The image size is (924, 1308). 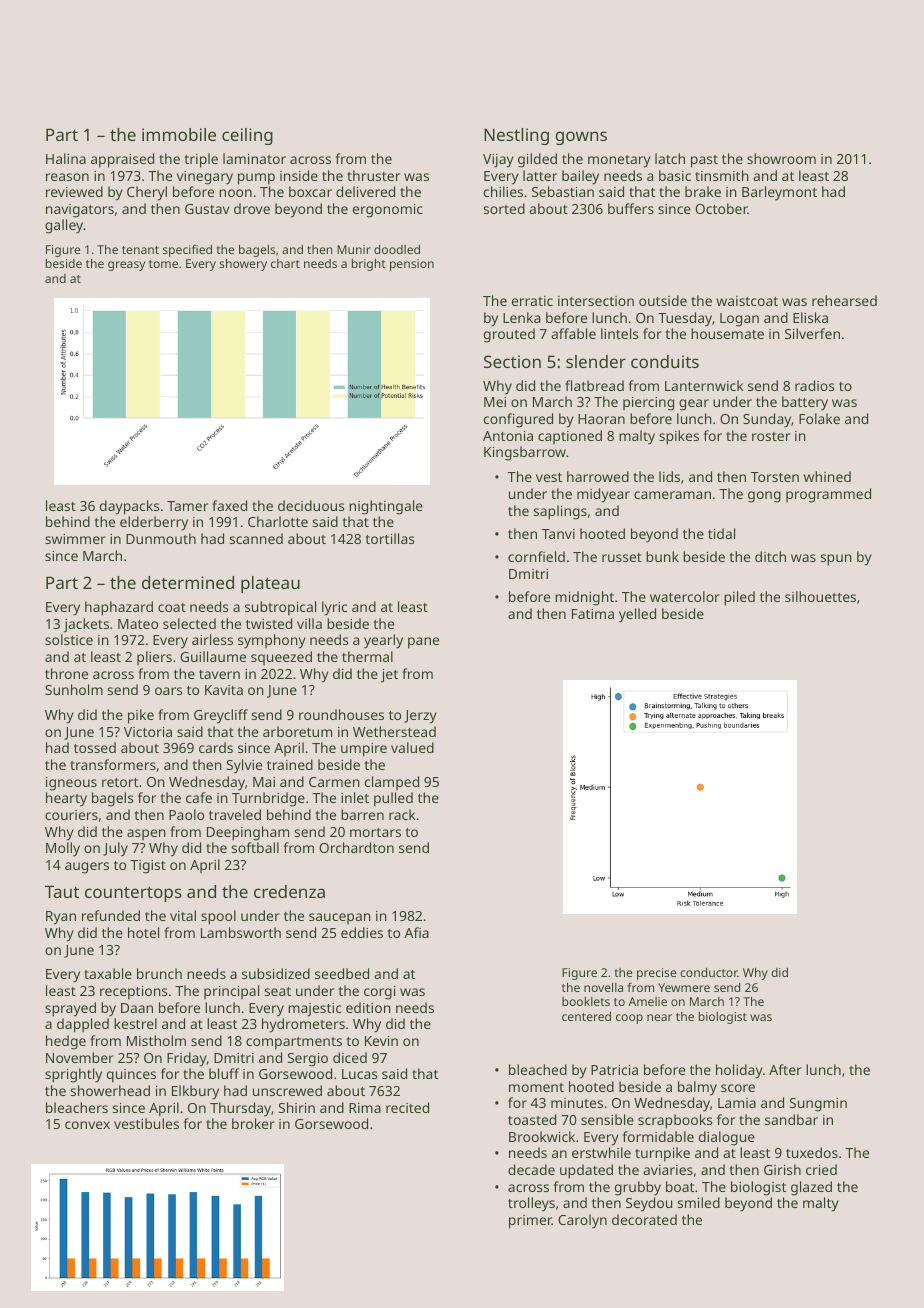 I want to click on Mistholm, so click(x=156, y=1040).
